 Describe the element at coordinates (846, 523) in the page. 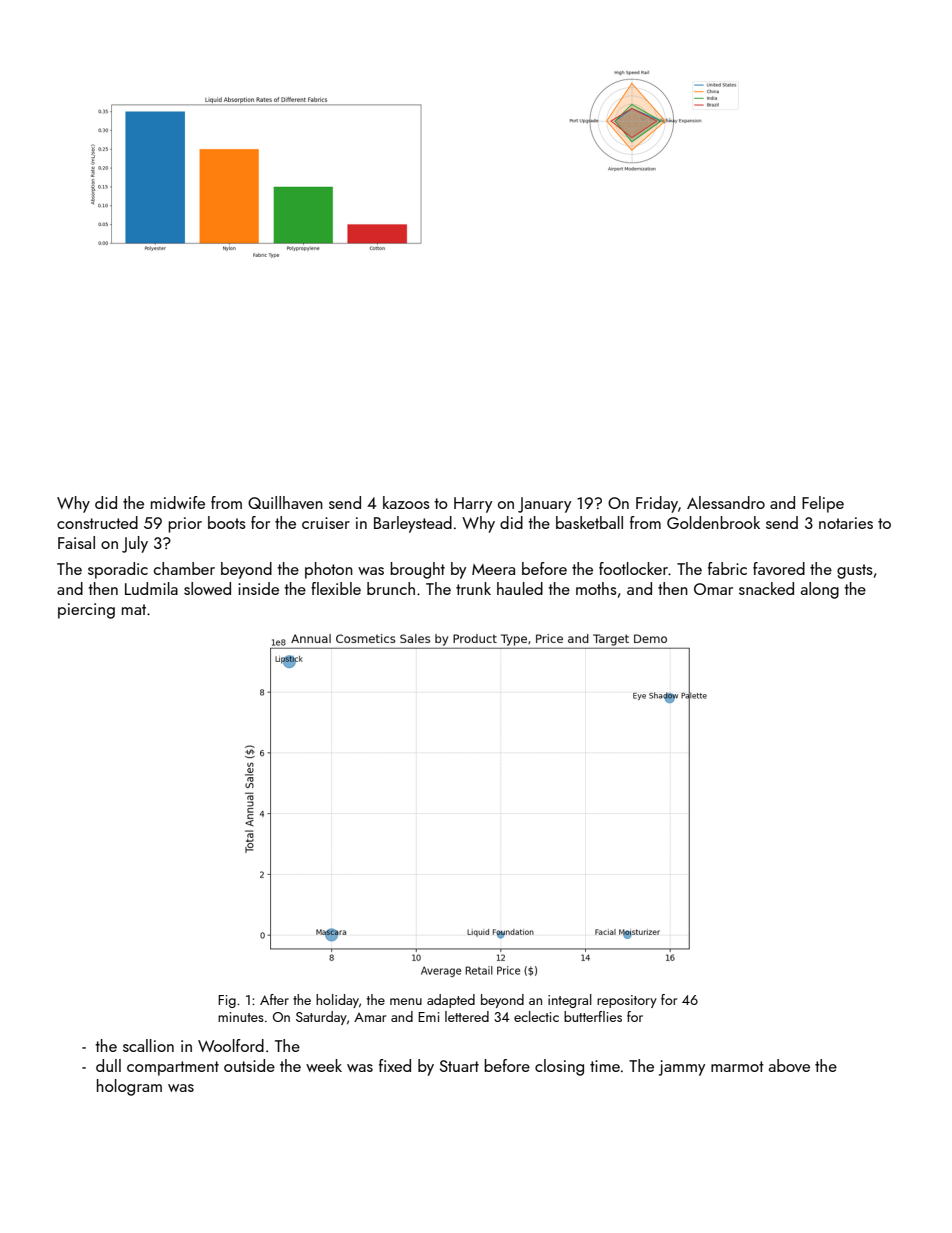

I see `notaries` at that location.
